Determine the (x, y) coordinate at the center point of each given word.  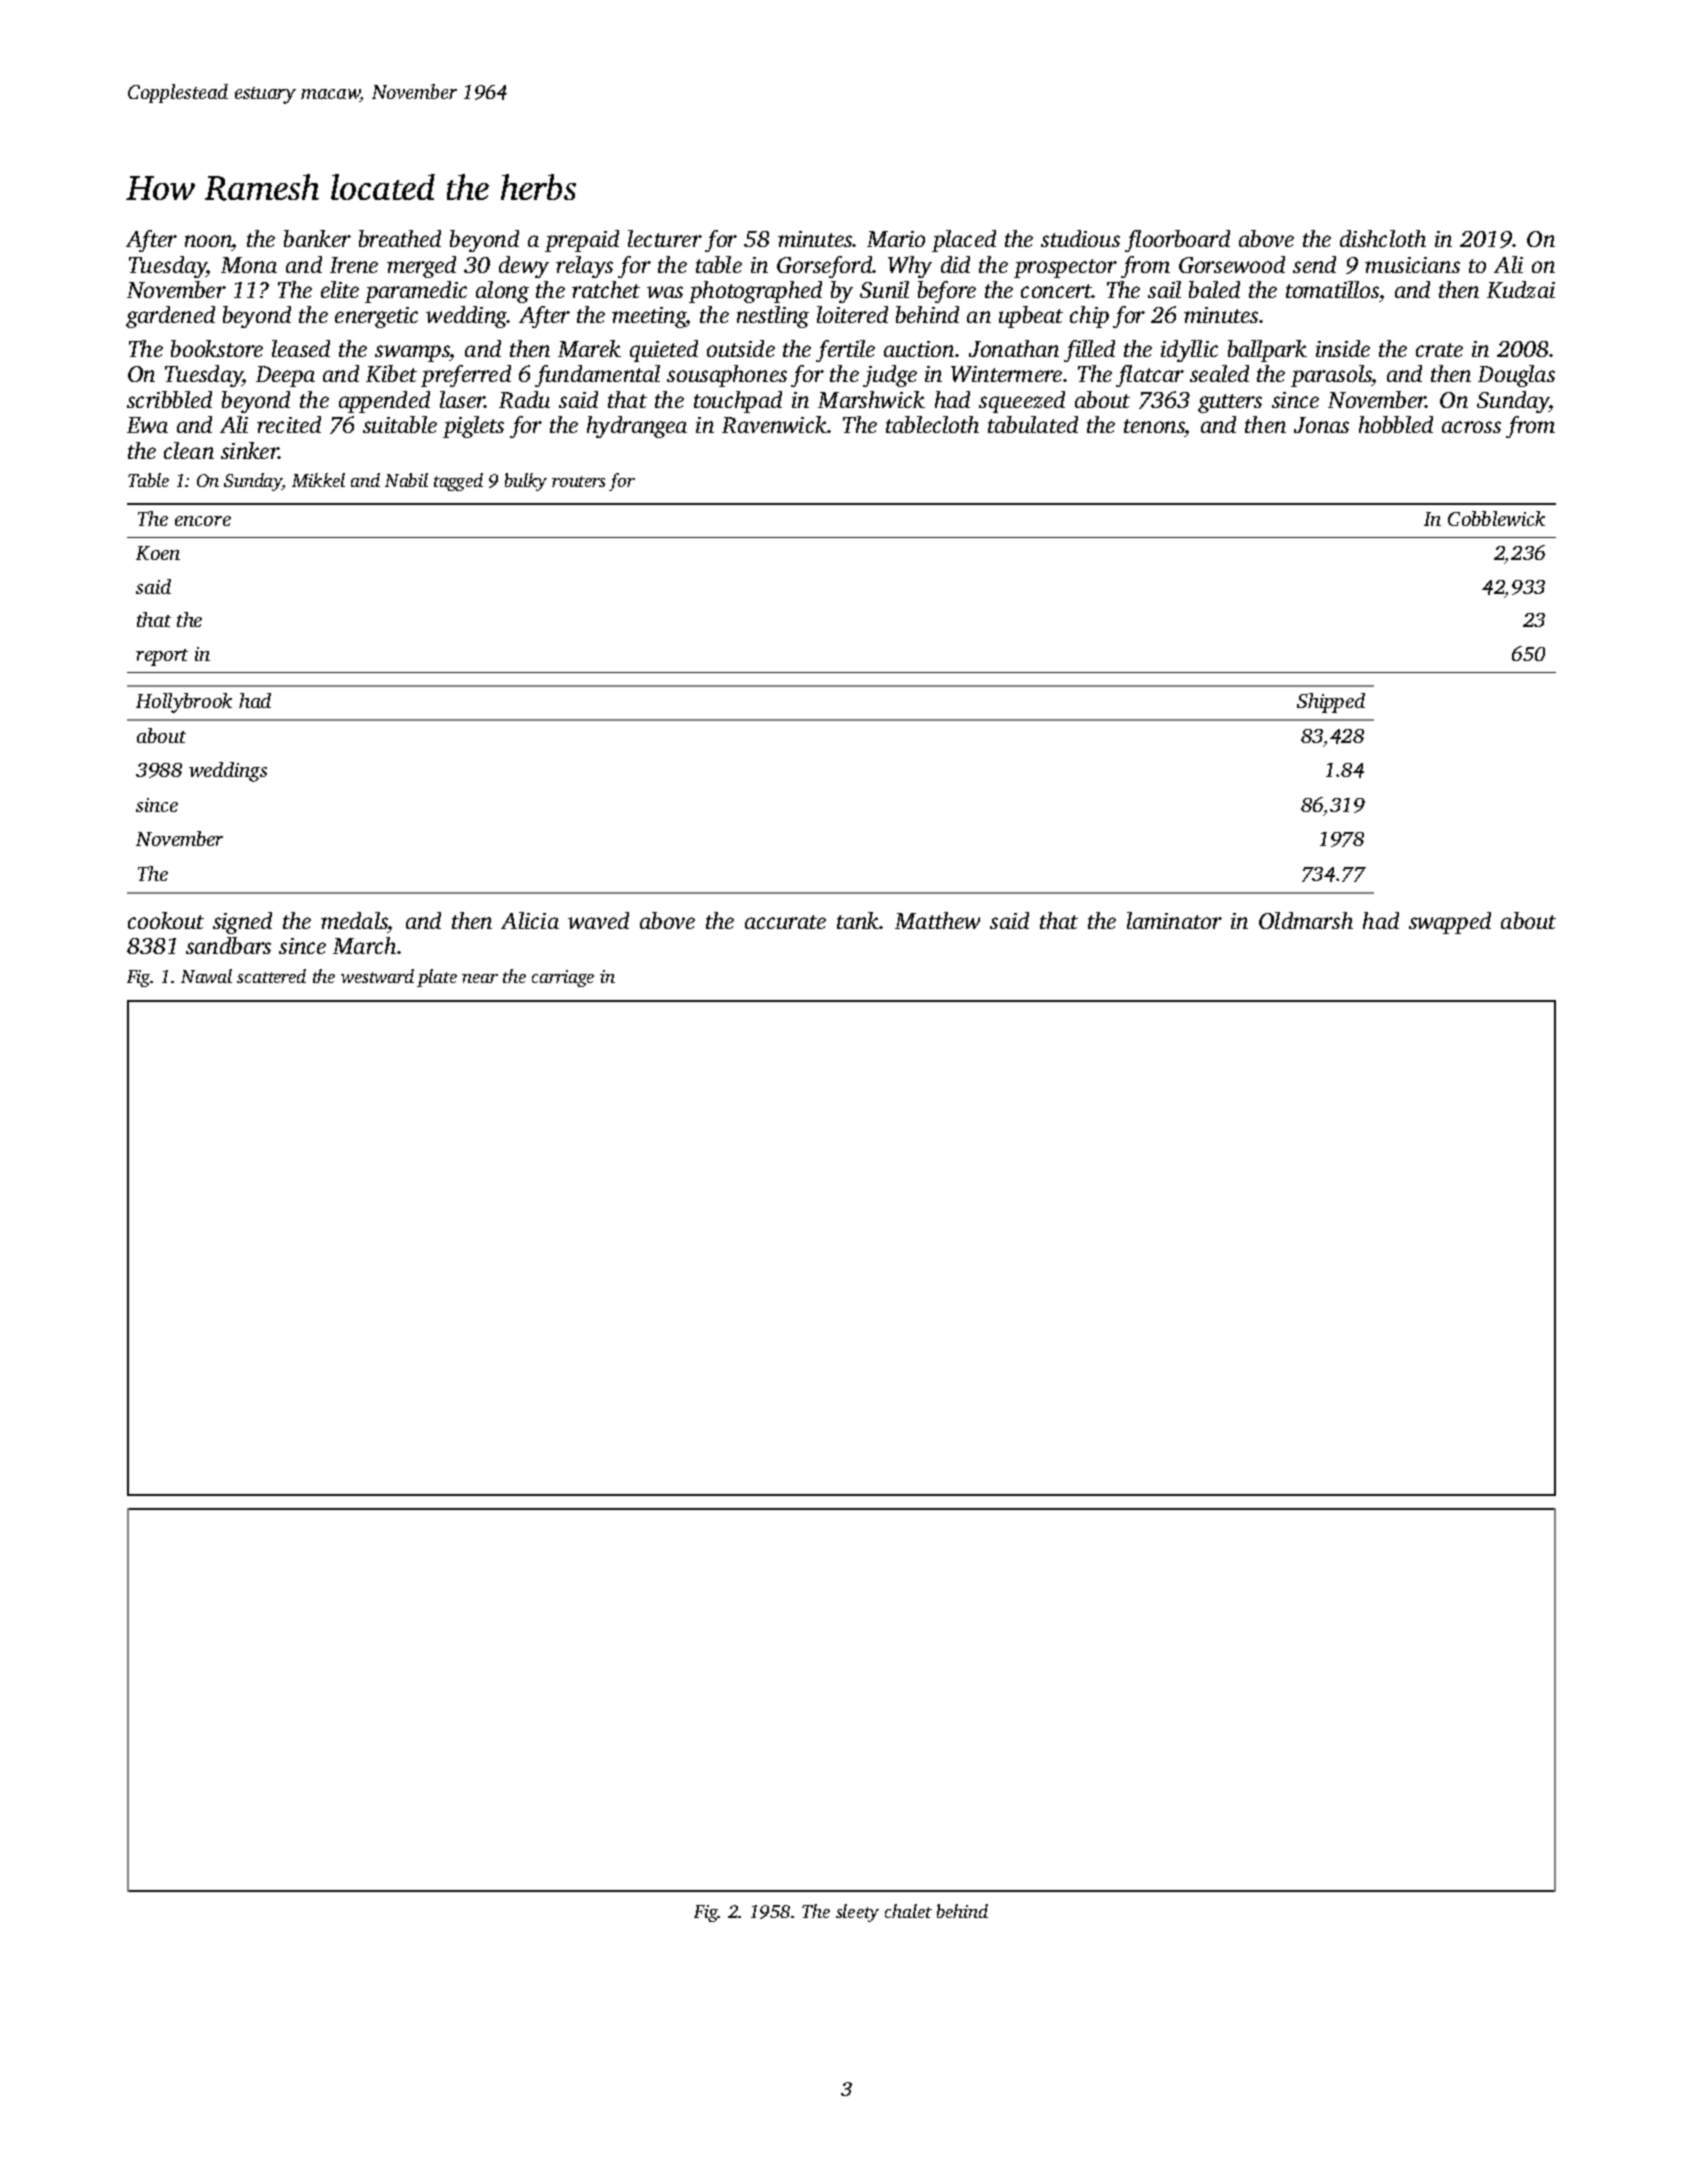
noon (208, 241)
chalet (908, 1911)
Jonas (1321, 425)
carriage (563, 978)
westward (377, 976)
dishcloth (1383, 238)
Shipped (1331, 703)
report (162, 657)
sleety (857, 1913)
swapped (1450, 923)
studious (1080, 238)
